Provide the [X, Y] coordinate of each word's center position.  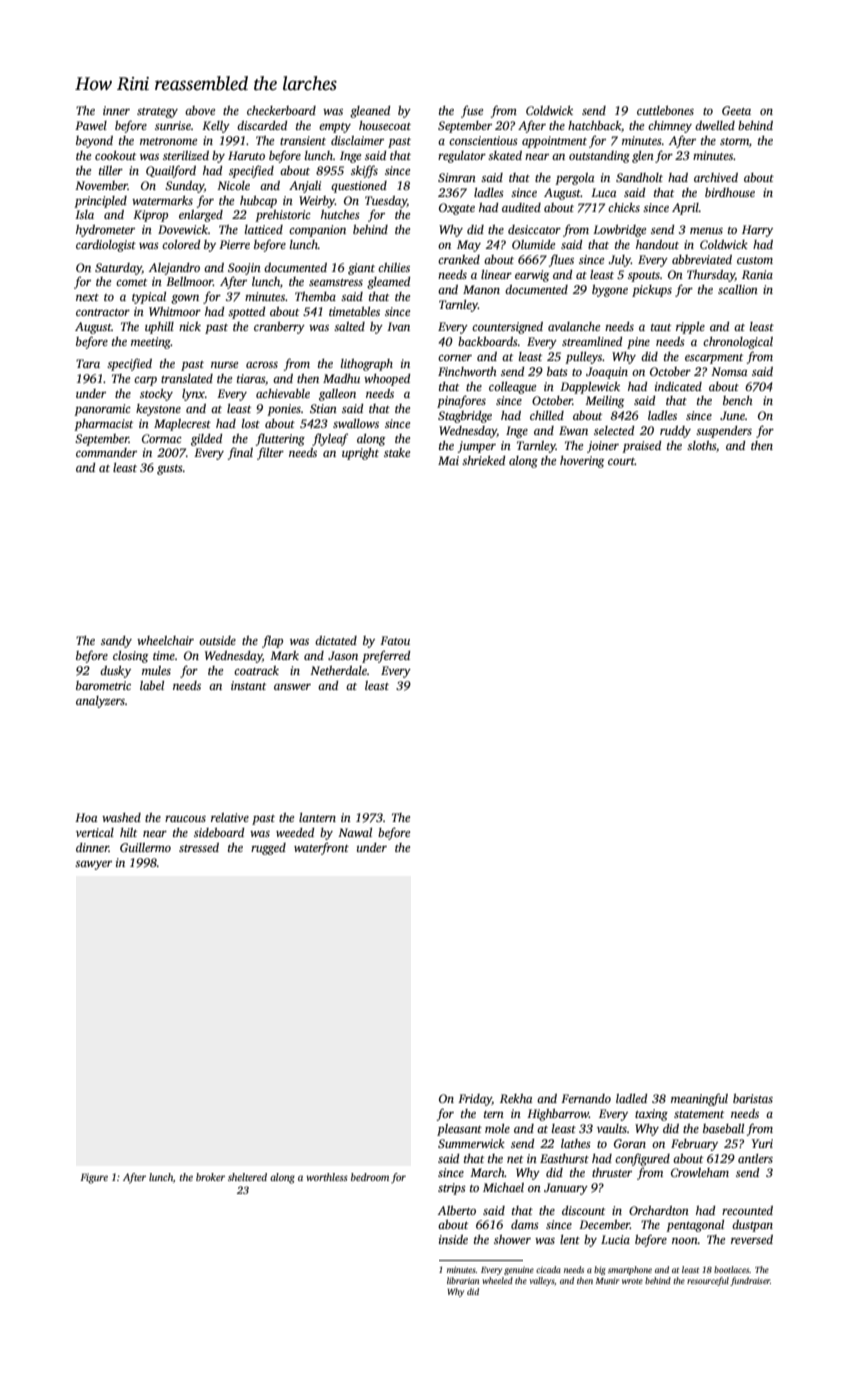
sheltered [247, 1177]
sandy [116, 642]
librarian [463, 1280]
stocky [156, 395]
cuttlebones [665, 110]
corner [455, 358]
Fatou [395, 640]
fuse [472, 111]
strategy [157, 113]
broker [210, 1177]
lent [570, 1239]
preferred [386, 656]
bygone [610, 291]
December [604, 1224]
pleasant [459, 1130]
